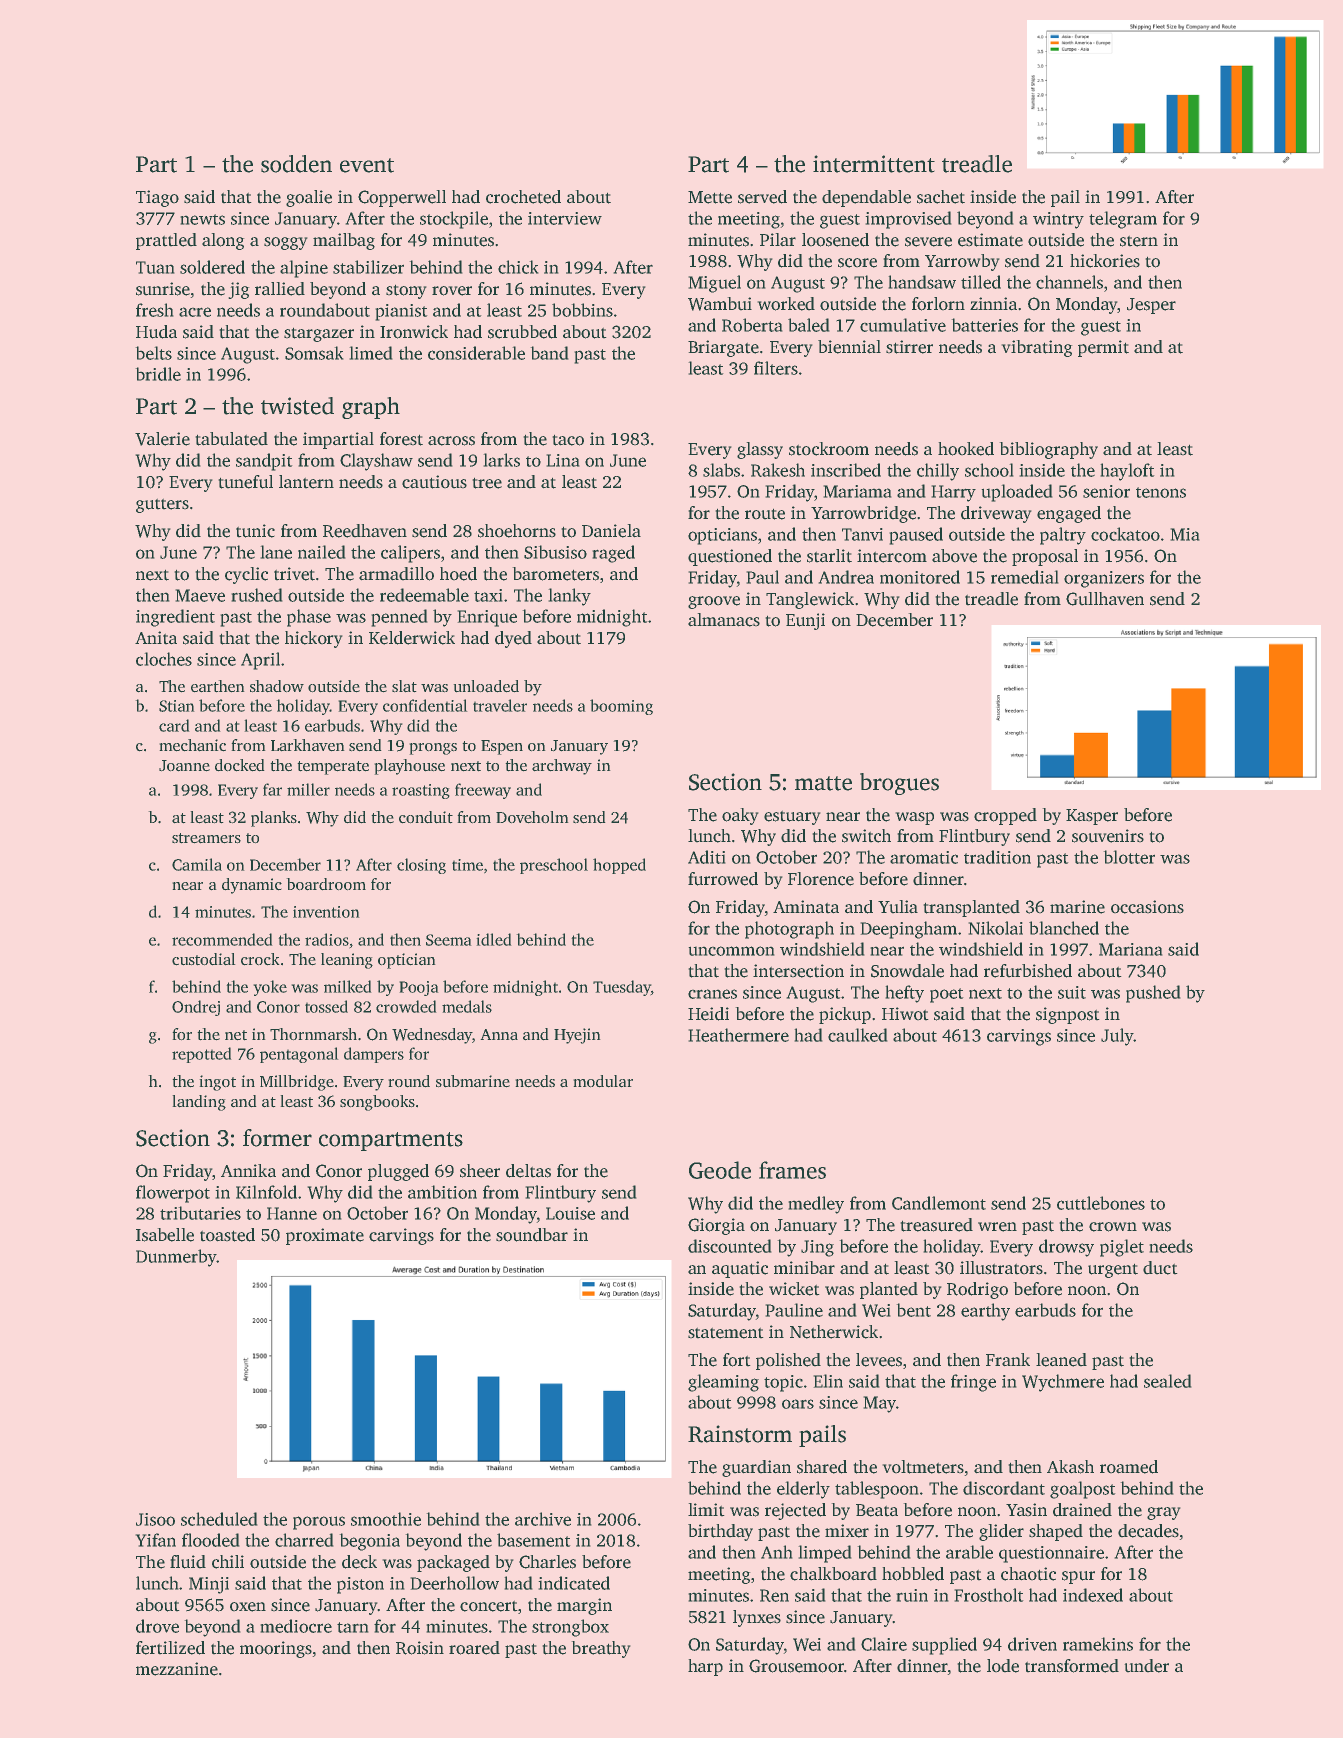  What do you see at coordinates (708, 1014) in the screenshot?
I see `Heidi` at bounding box center [708, 1014].
